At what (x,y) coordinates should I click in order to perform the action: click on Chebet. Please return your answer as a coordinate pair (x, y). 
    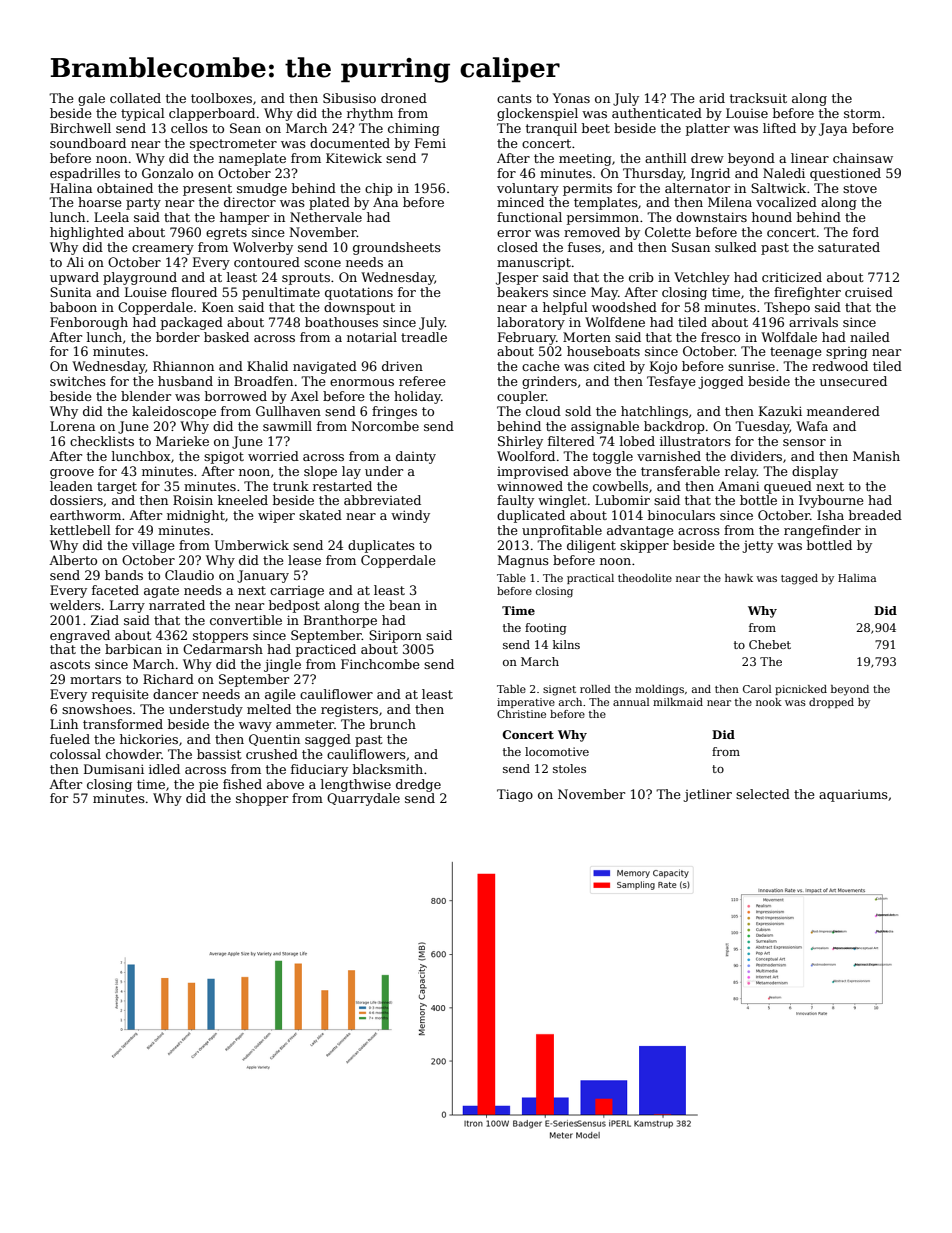
    Looking at the image, I should click on (770, 644).
